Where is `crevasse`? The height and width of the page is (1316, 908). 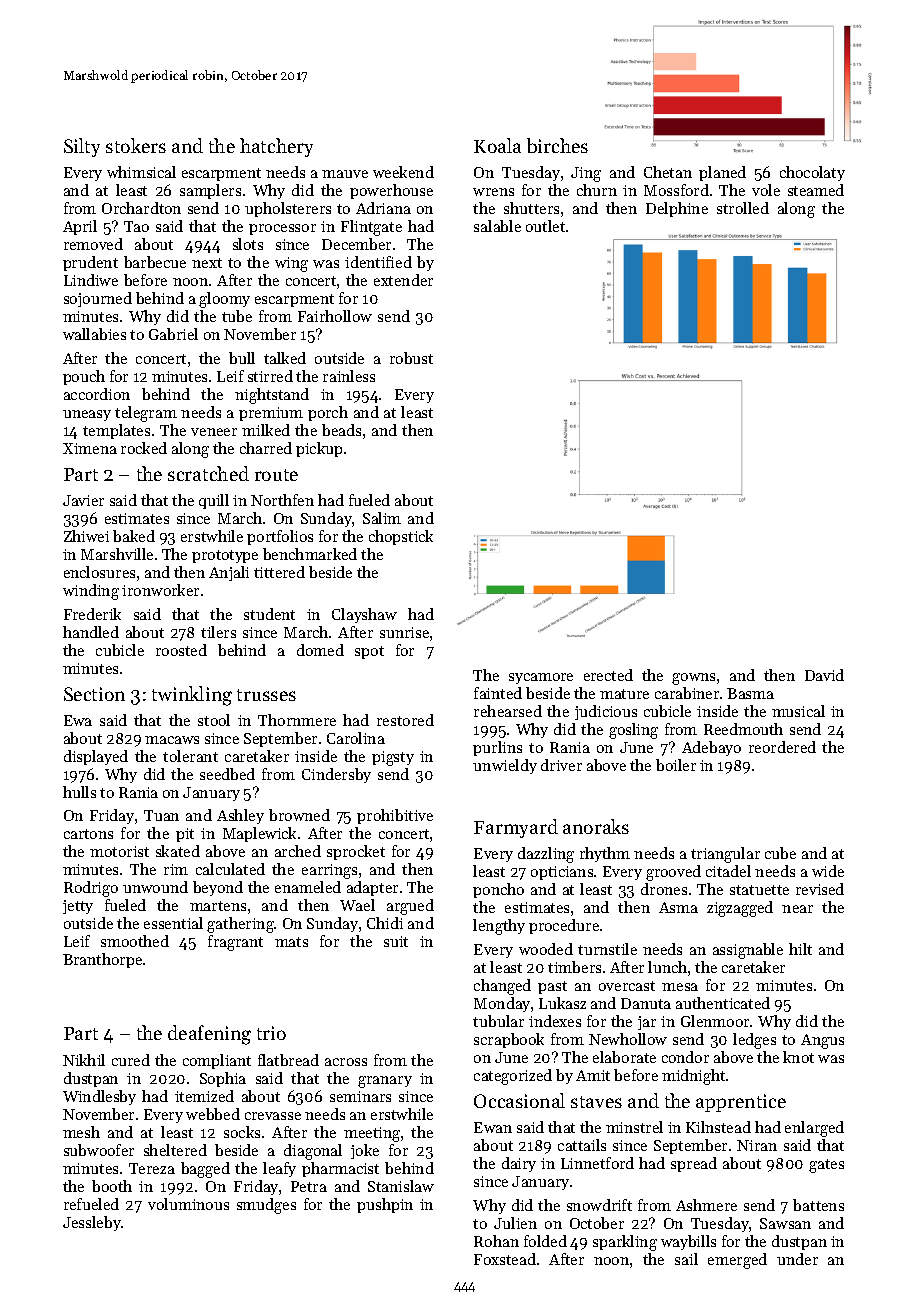 crevasse is located at coordinates (273, 1116).
